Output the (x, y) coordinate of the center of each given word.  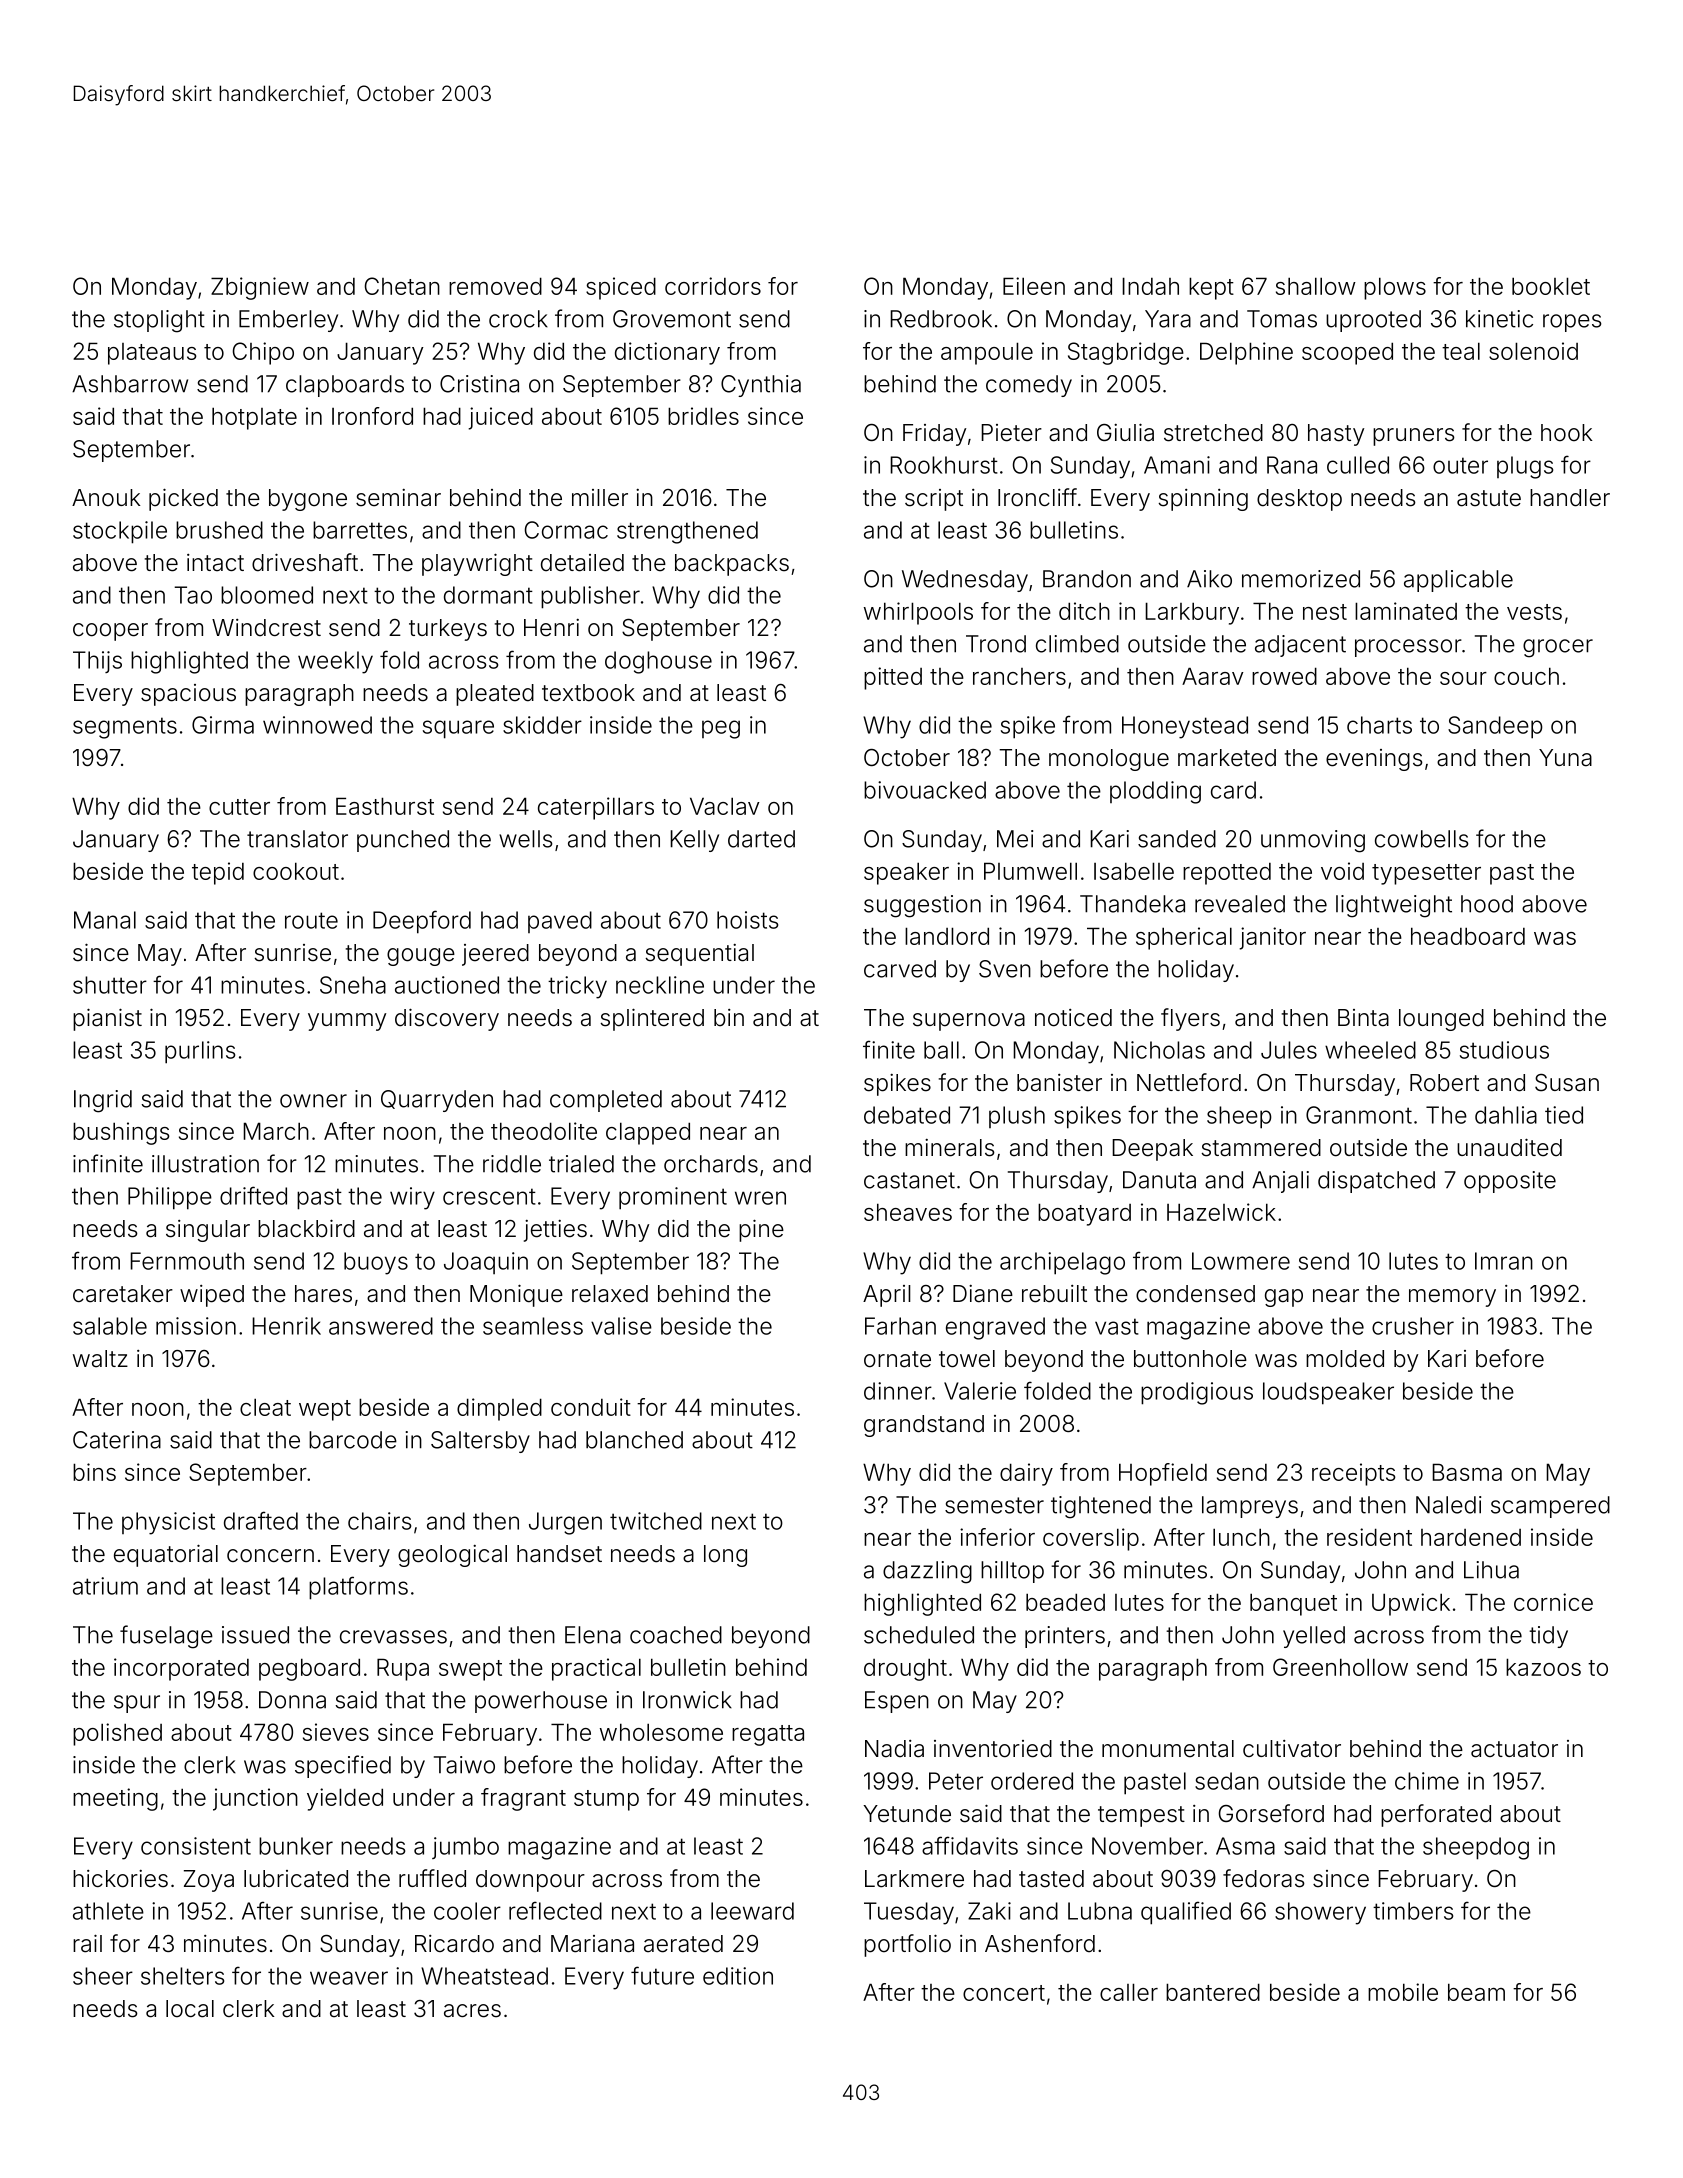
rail (87, 1943)
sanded (1177, 839)
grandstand (924, 1426)
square (458, 729)
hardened (1471, 1537)
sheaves (908, 1212)
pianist (107, 1019)
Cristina (479, 384)
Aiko (1209, 579)
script (934, 500)
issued (255, 1635)
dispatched (1376, 1182)
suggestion (922, 906)
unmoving (1313, 841)
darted (761, 839)
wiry (412, 1198)
